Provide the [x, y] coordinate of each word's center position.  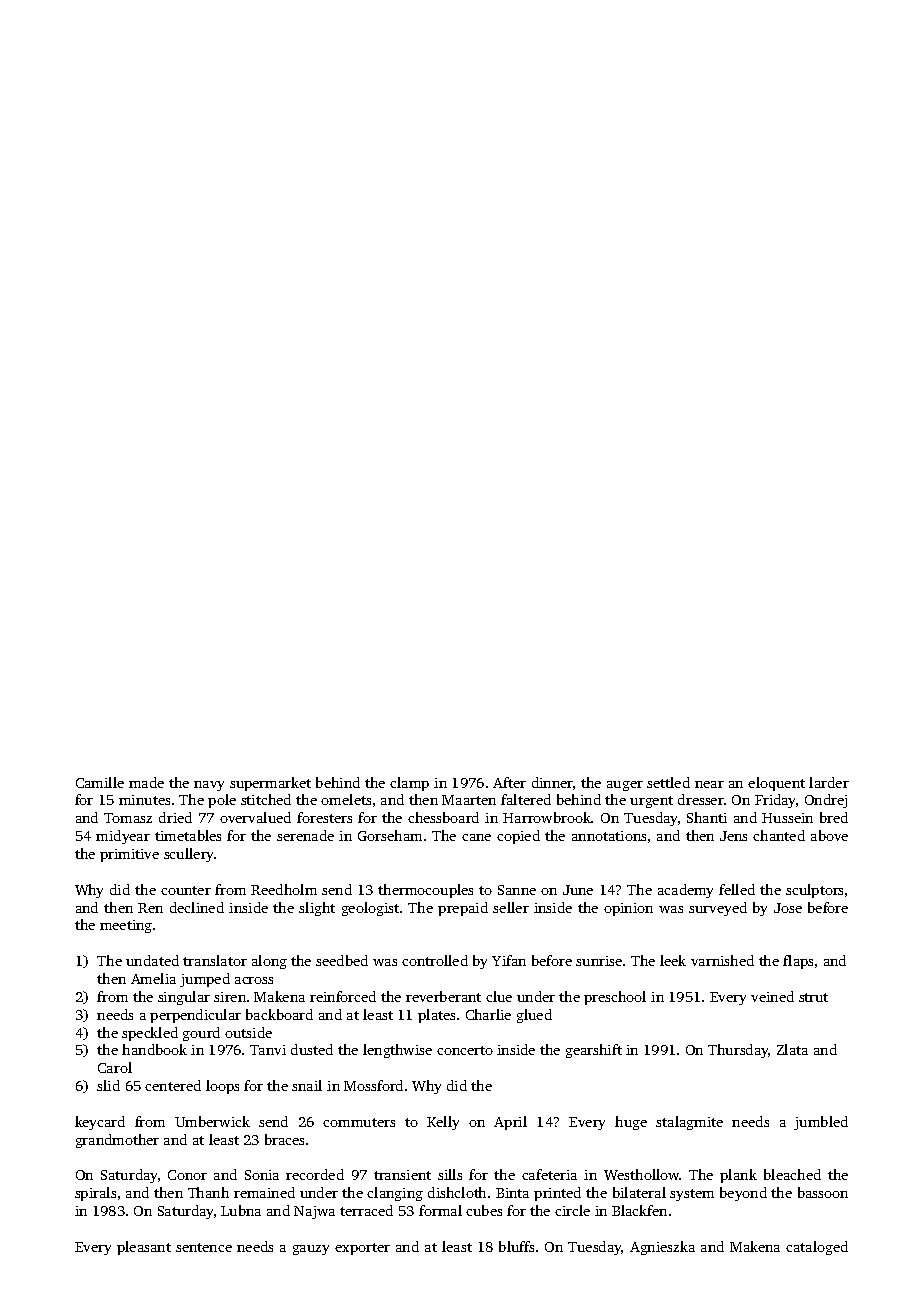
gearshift [594, 1051]
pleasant [144, 1248]
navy [209, 786]
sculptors [814, 891]
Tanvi [268, 1050]
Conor [187, 1175]
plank [738, 1176]
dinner [552, 782]
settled [668, 782]
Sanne [517, 890]
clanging [395, 1194]
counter [186, 890]
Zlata [792, 1049]
